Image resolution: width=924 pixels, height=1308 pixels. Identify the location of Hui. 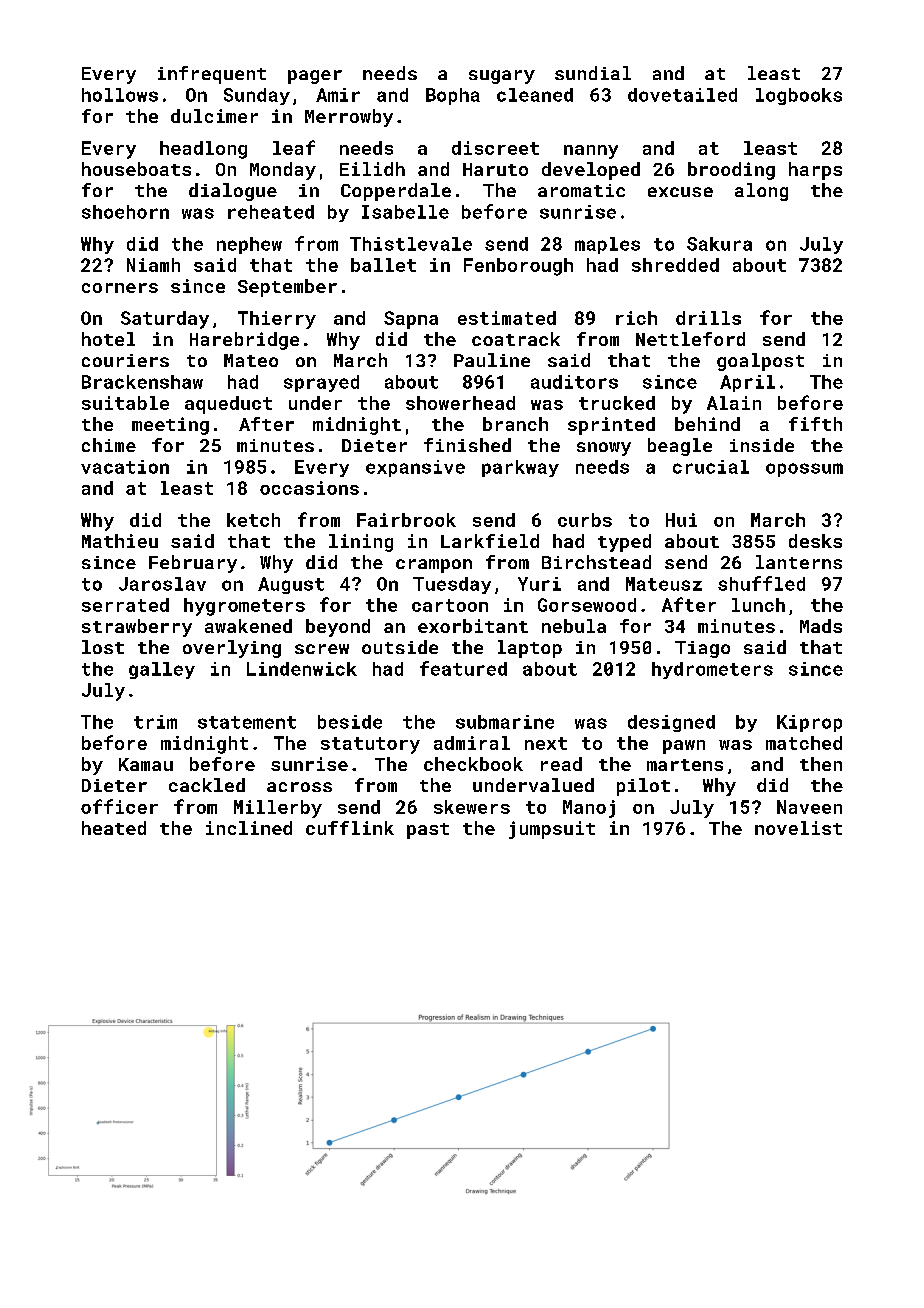
(681, 520).
